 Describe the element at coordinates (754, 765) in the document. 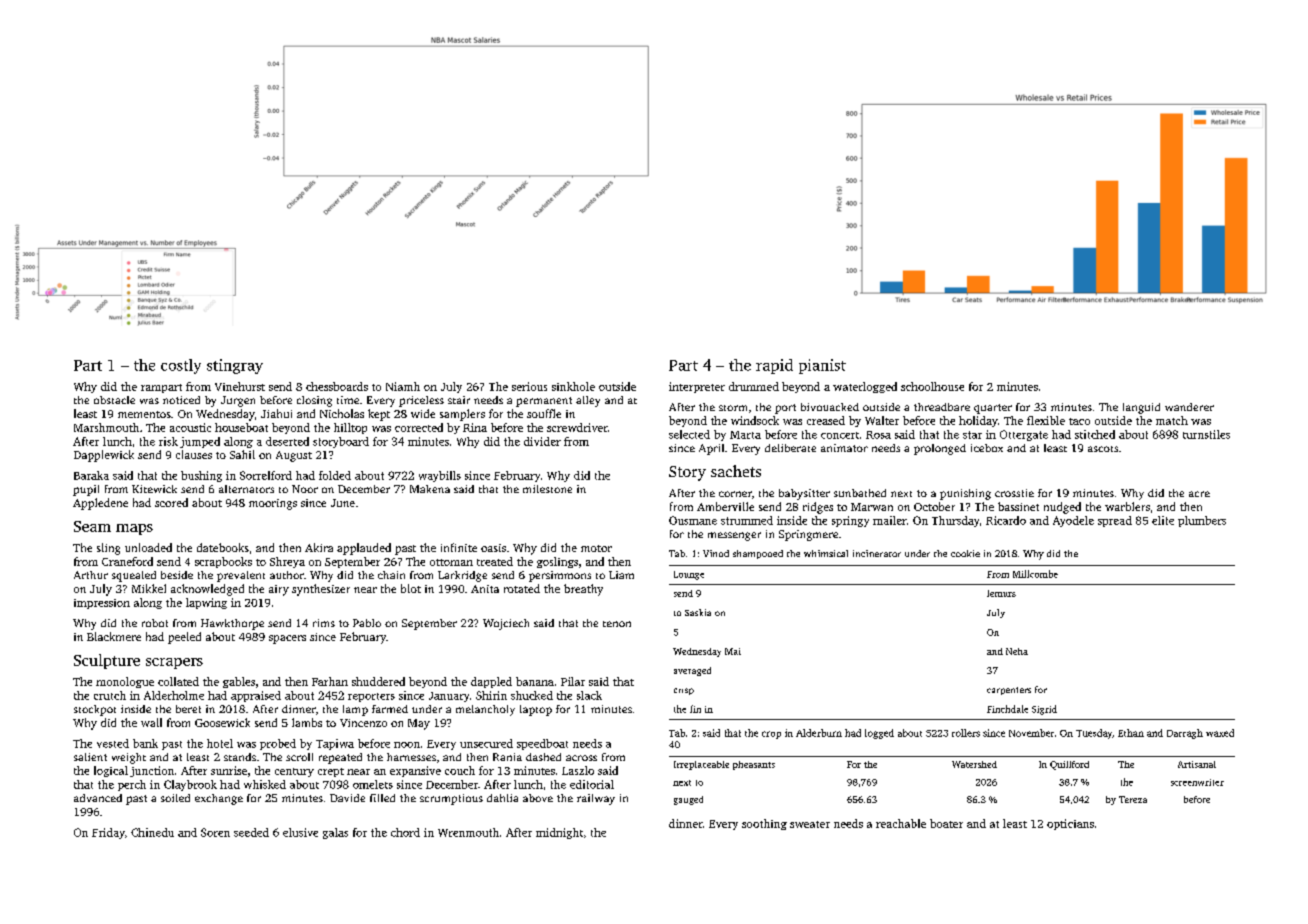

I see `pheasants` at that location.
